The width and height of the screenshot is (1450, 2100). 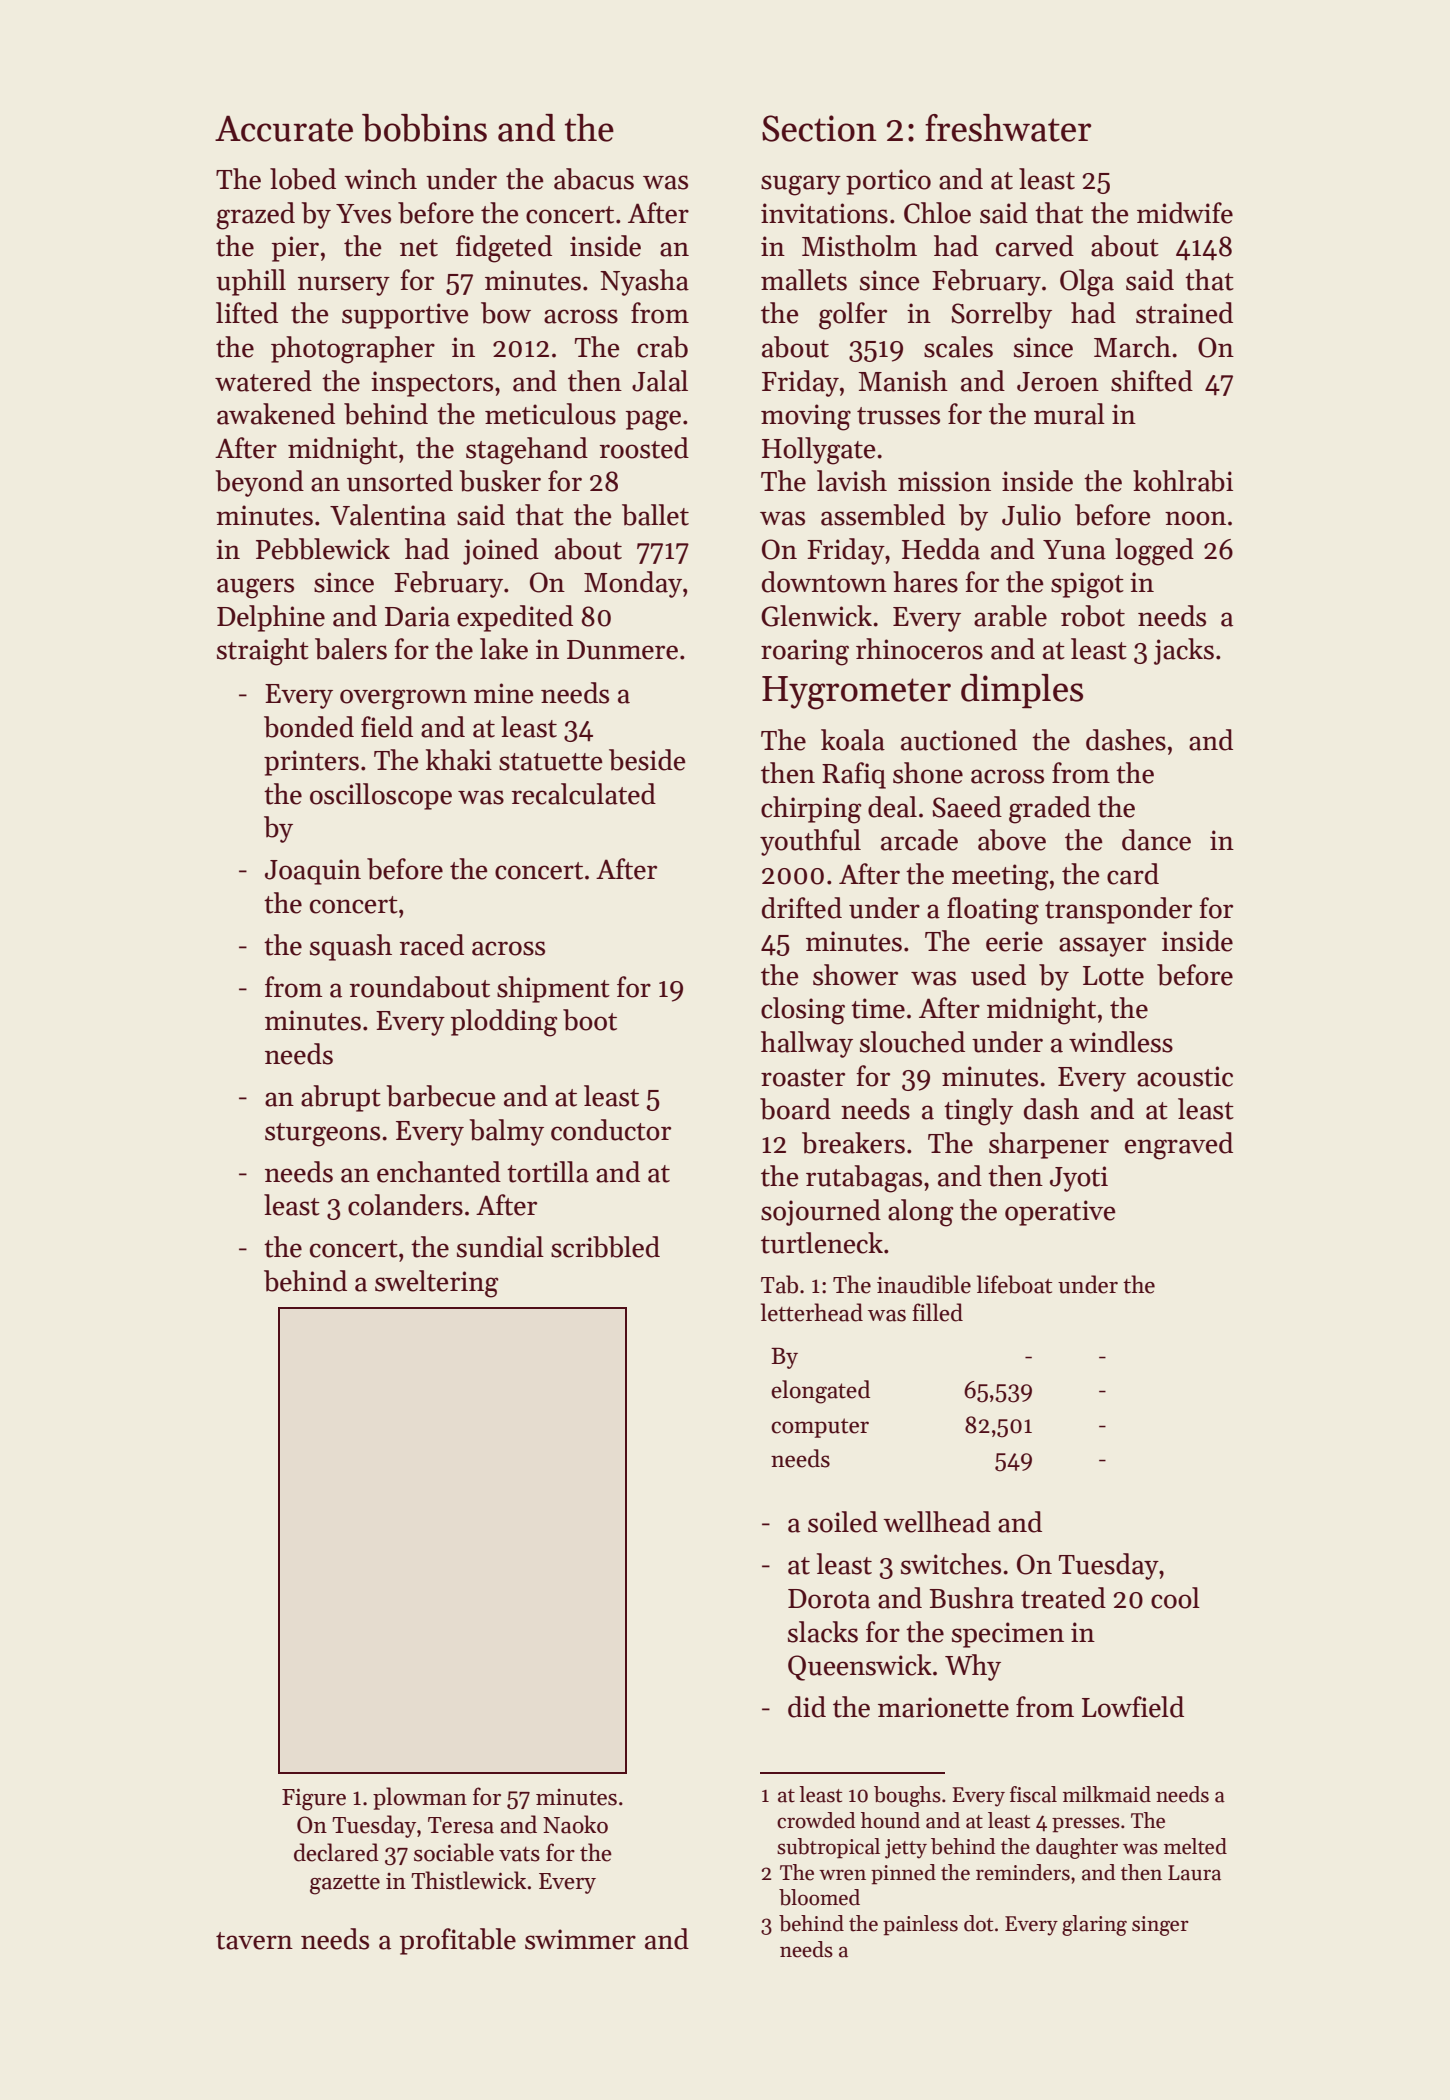 I want to click on Accurate, so click(x=284, y=129).
